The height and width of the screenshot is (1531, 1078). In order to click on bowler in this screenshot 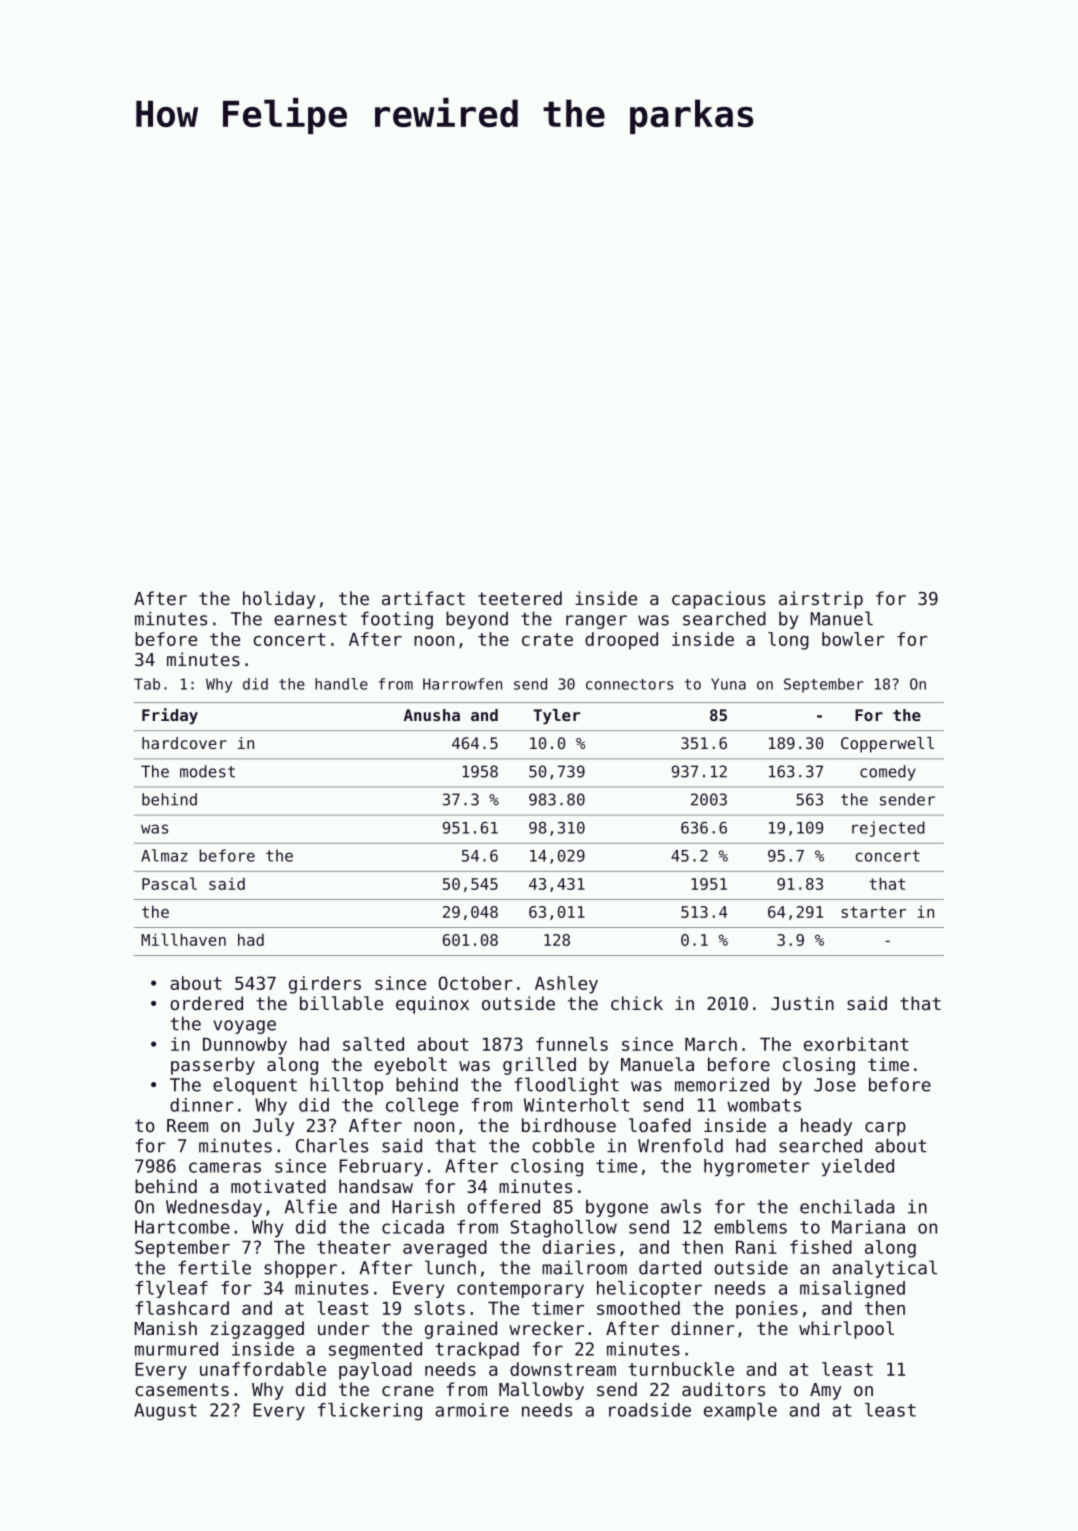, I will do `click(853, 639)`.
